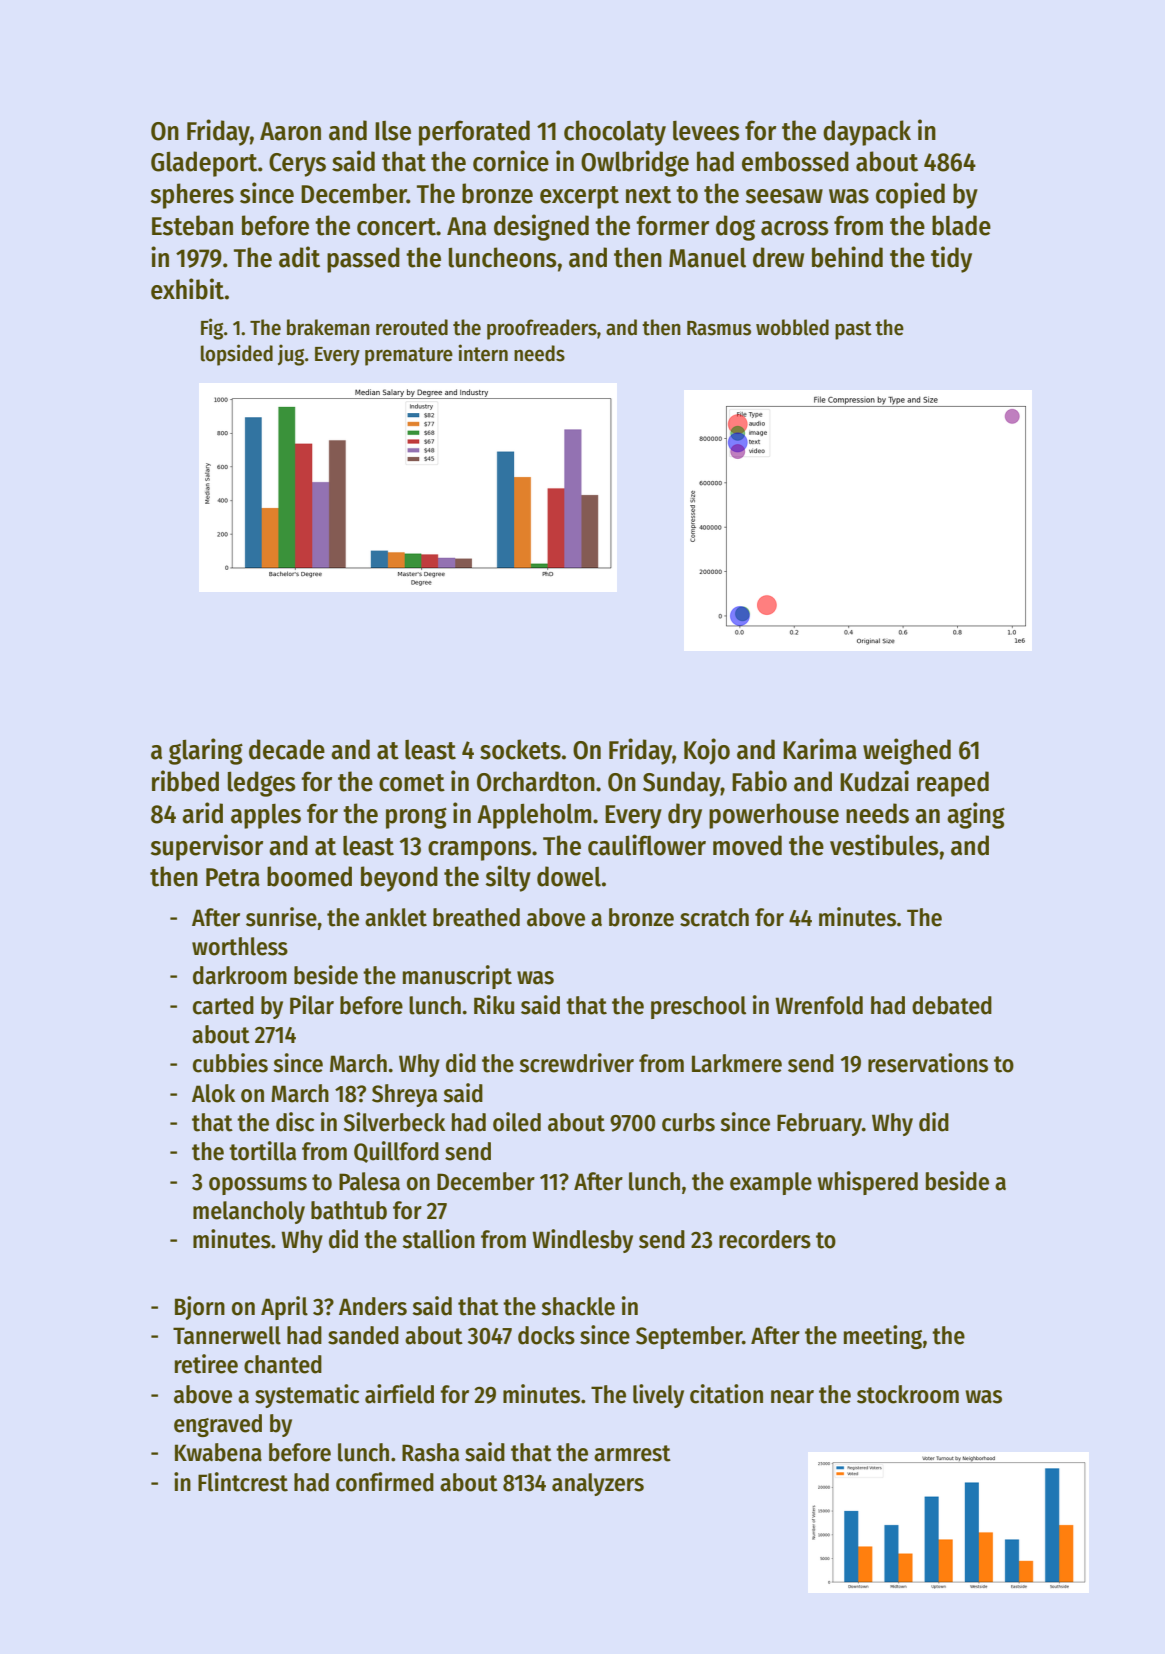  Describe the element at coordinates (240, 946) in the document. I see `worthless` at that location.
